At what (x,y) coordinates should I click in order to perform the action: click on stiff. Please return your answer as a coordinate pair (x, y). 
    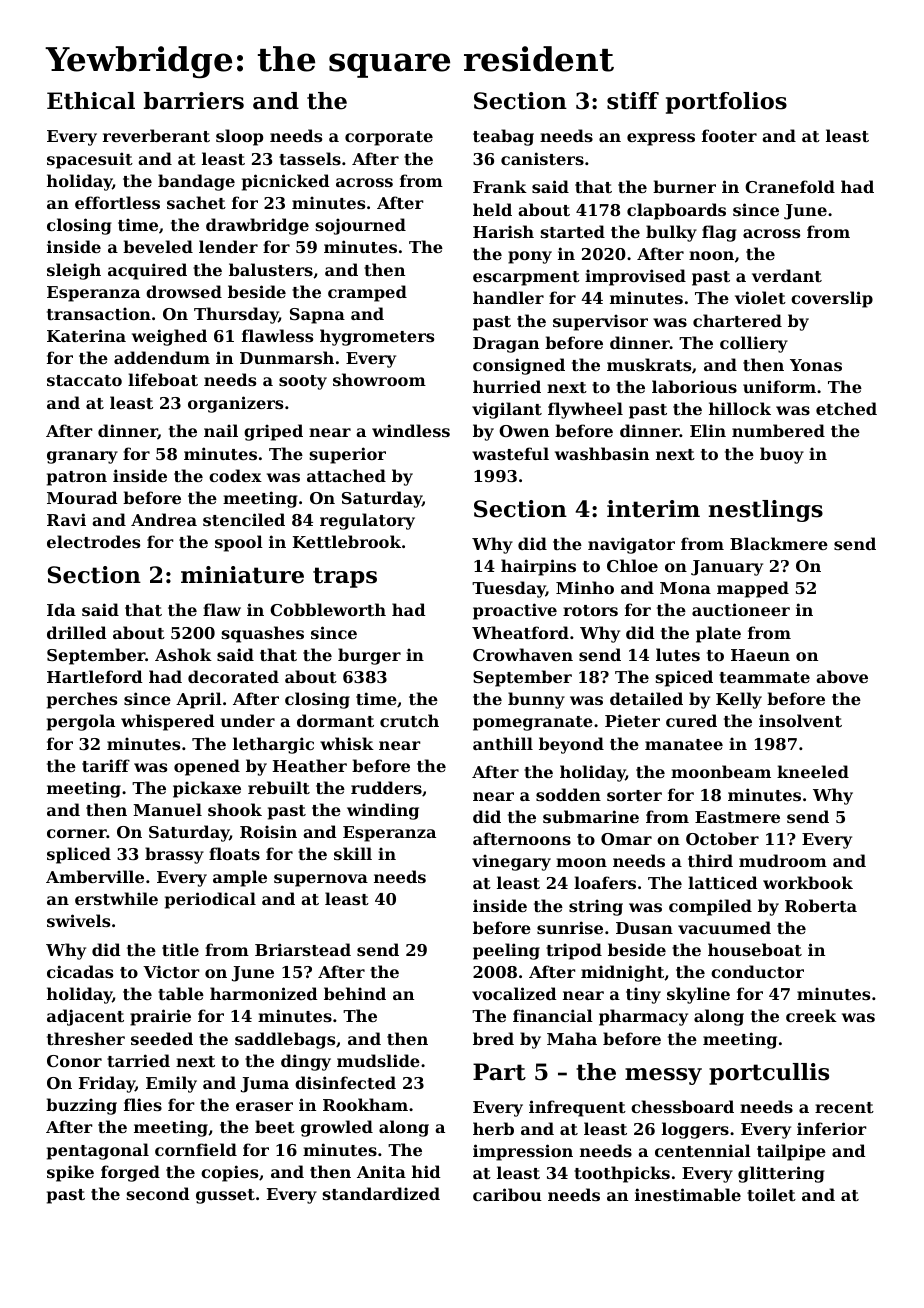
    Looking at the image, I should click on (633, 101).
